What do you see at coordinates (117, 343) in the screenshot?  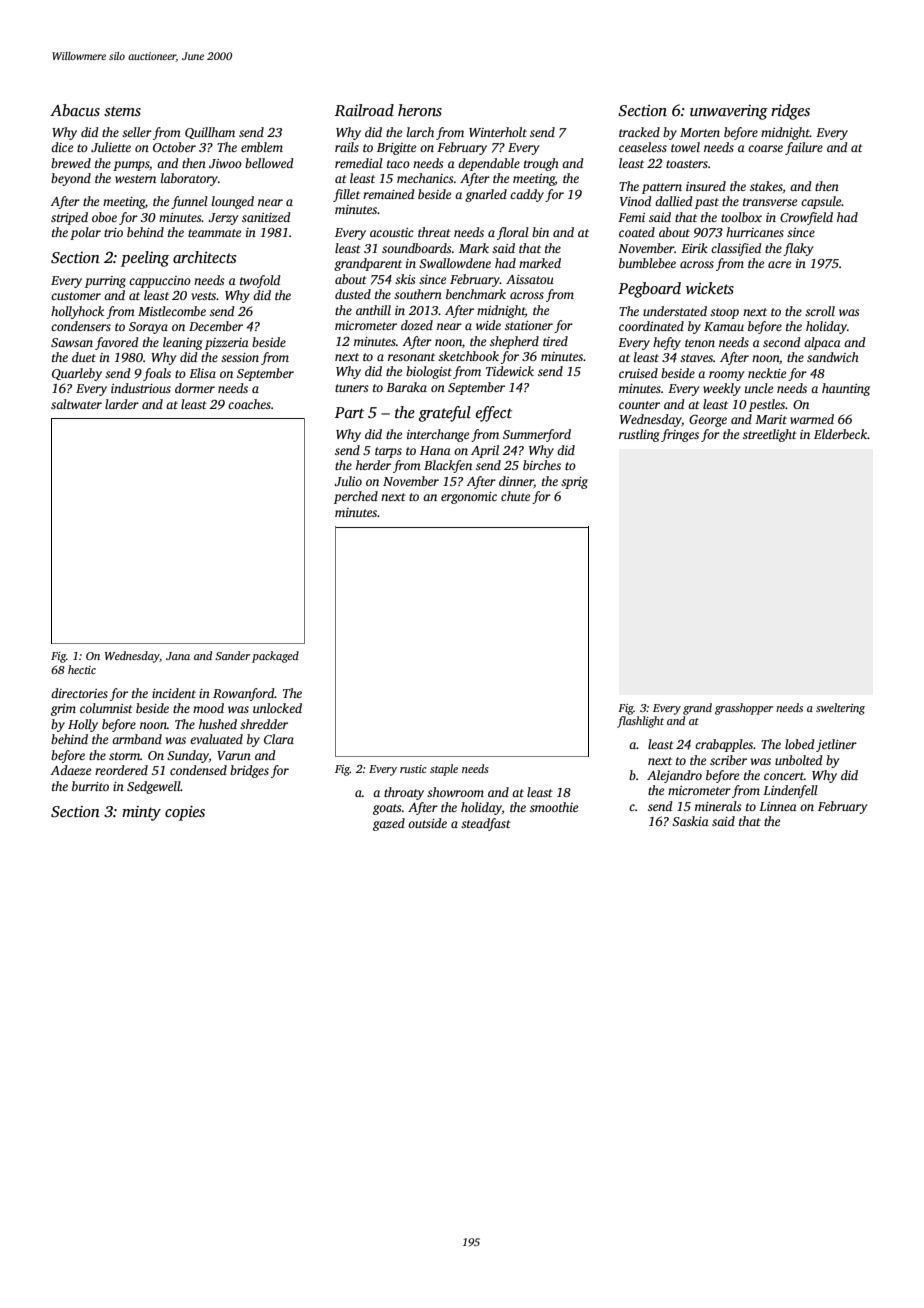 I see `favored` at bounding box center [117, 343].
